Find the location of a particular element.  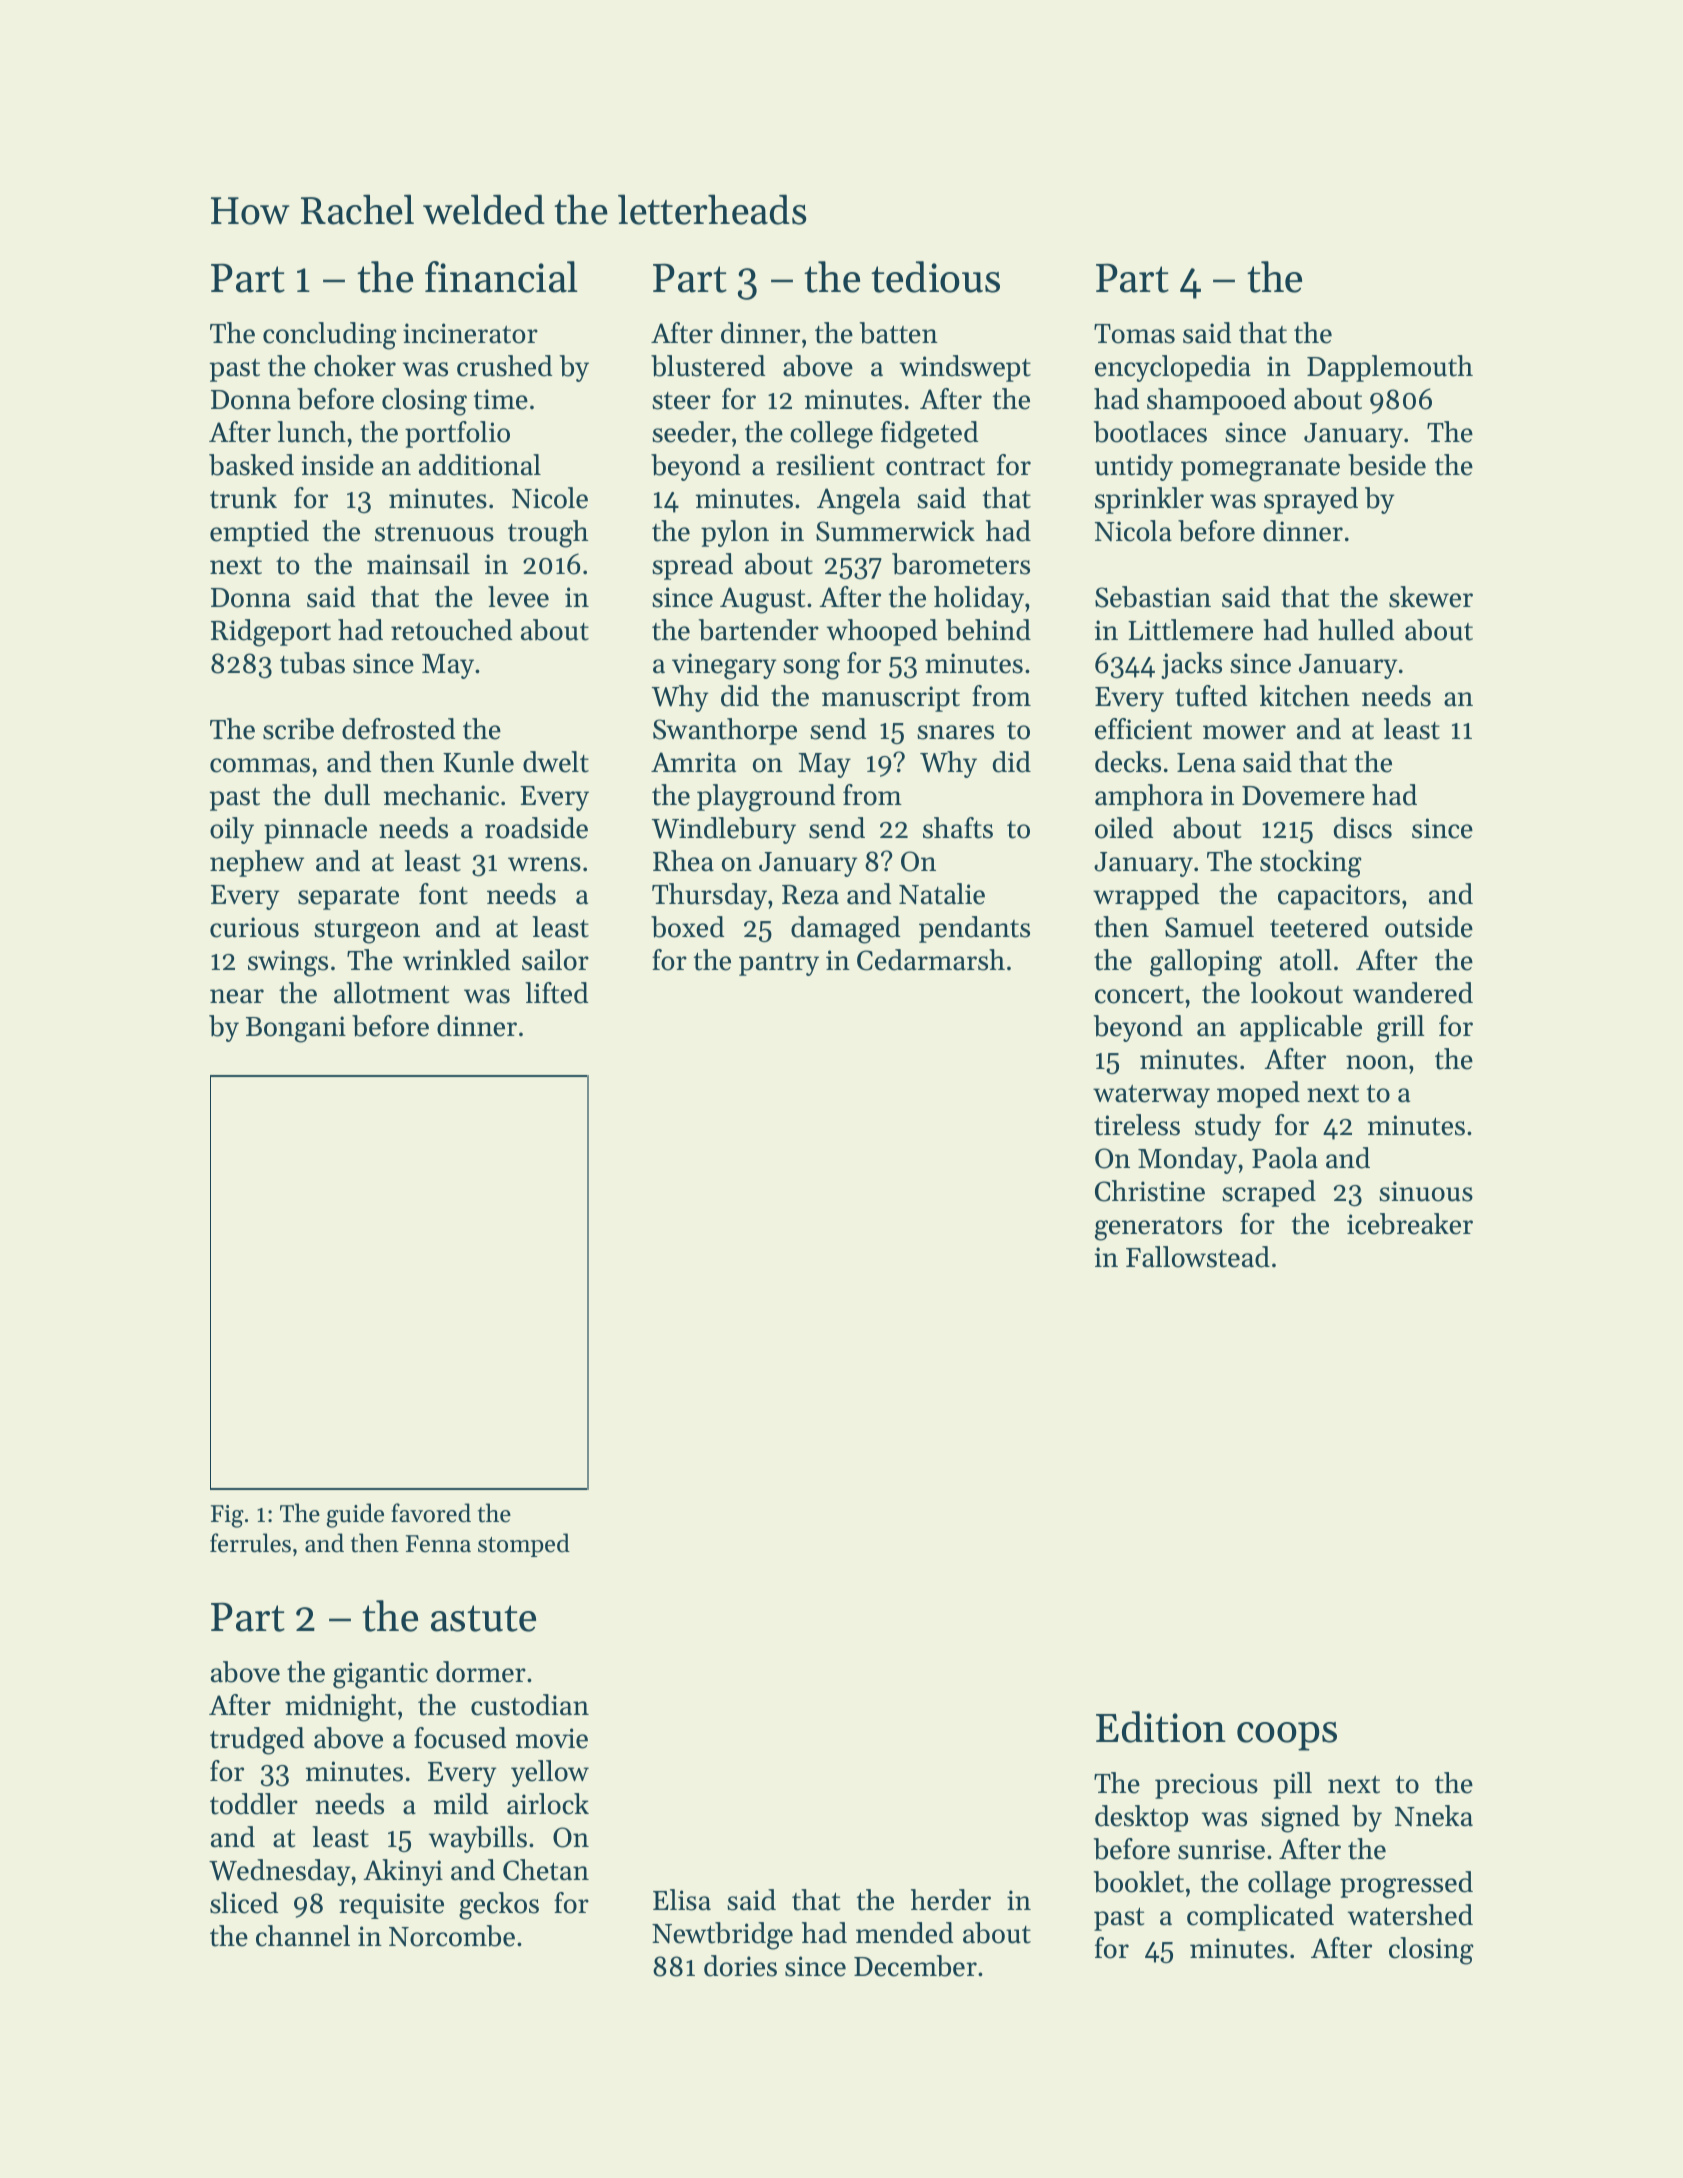

Tomas is located at coordinates (1134, 334).
